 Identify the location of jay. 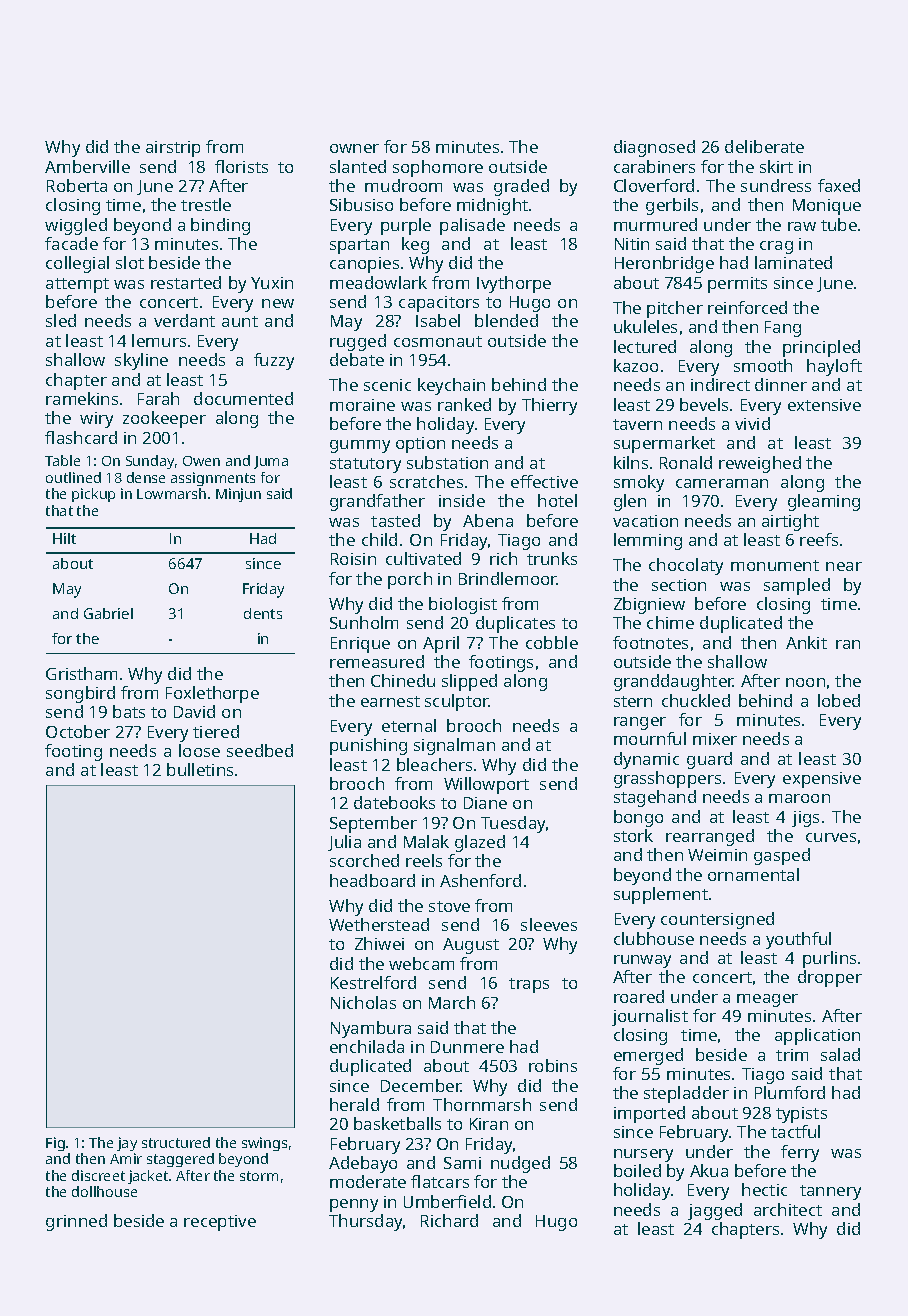
(127, 1144).
